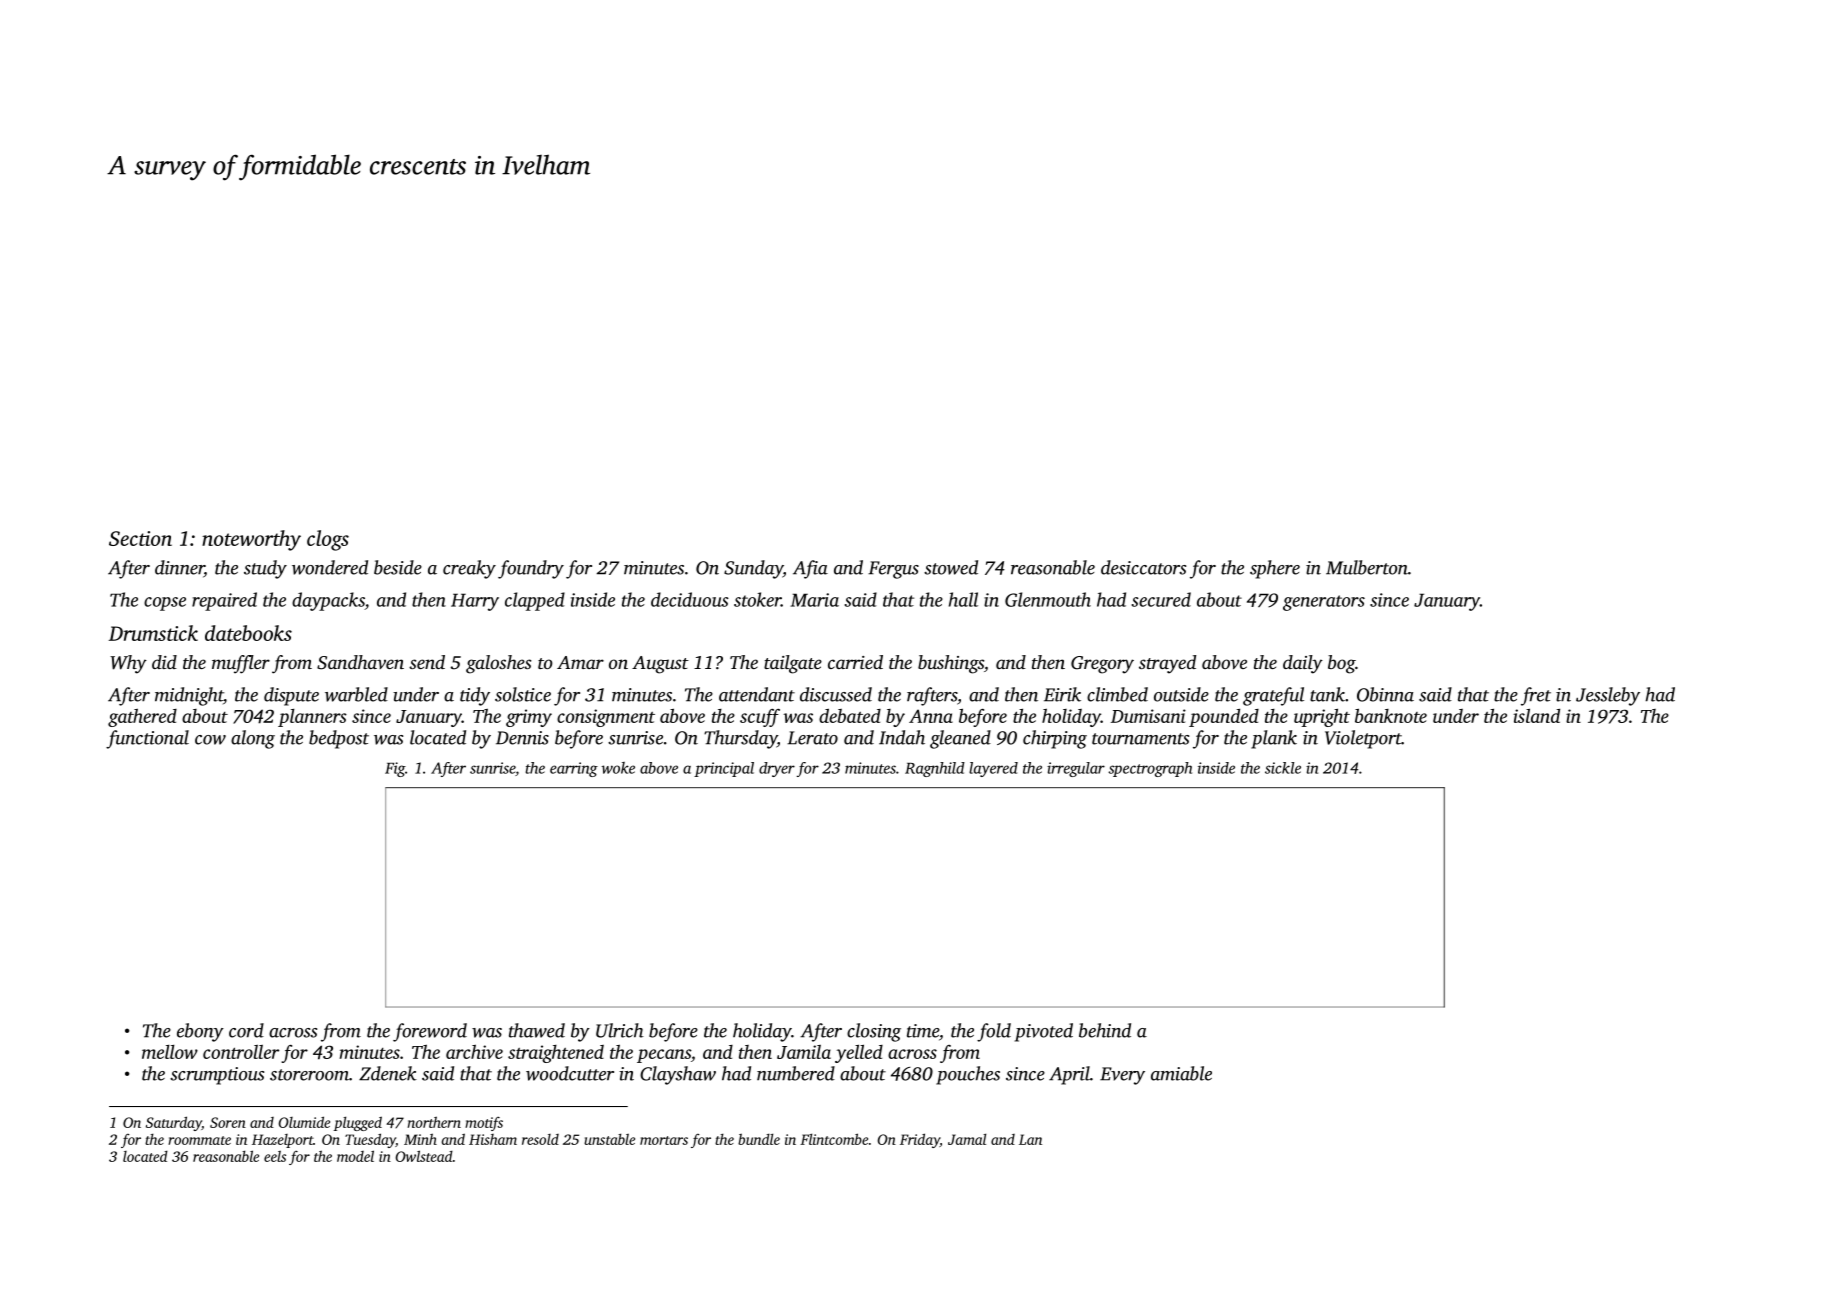 This screenshot has height=1294, width=1830. Describe the element at coordinates (537, 1030) in the screenshot. I see `thawed` at that location.
